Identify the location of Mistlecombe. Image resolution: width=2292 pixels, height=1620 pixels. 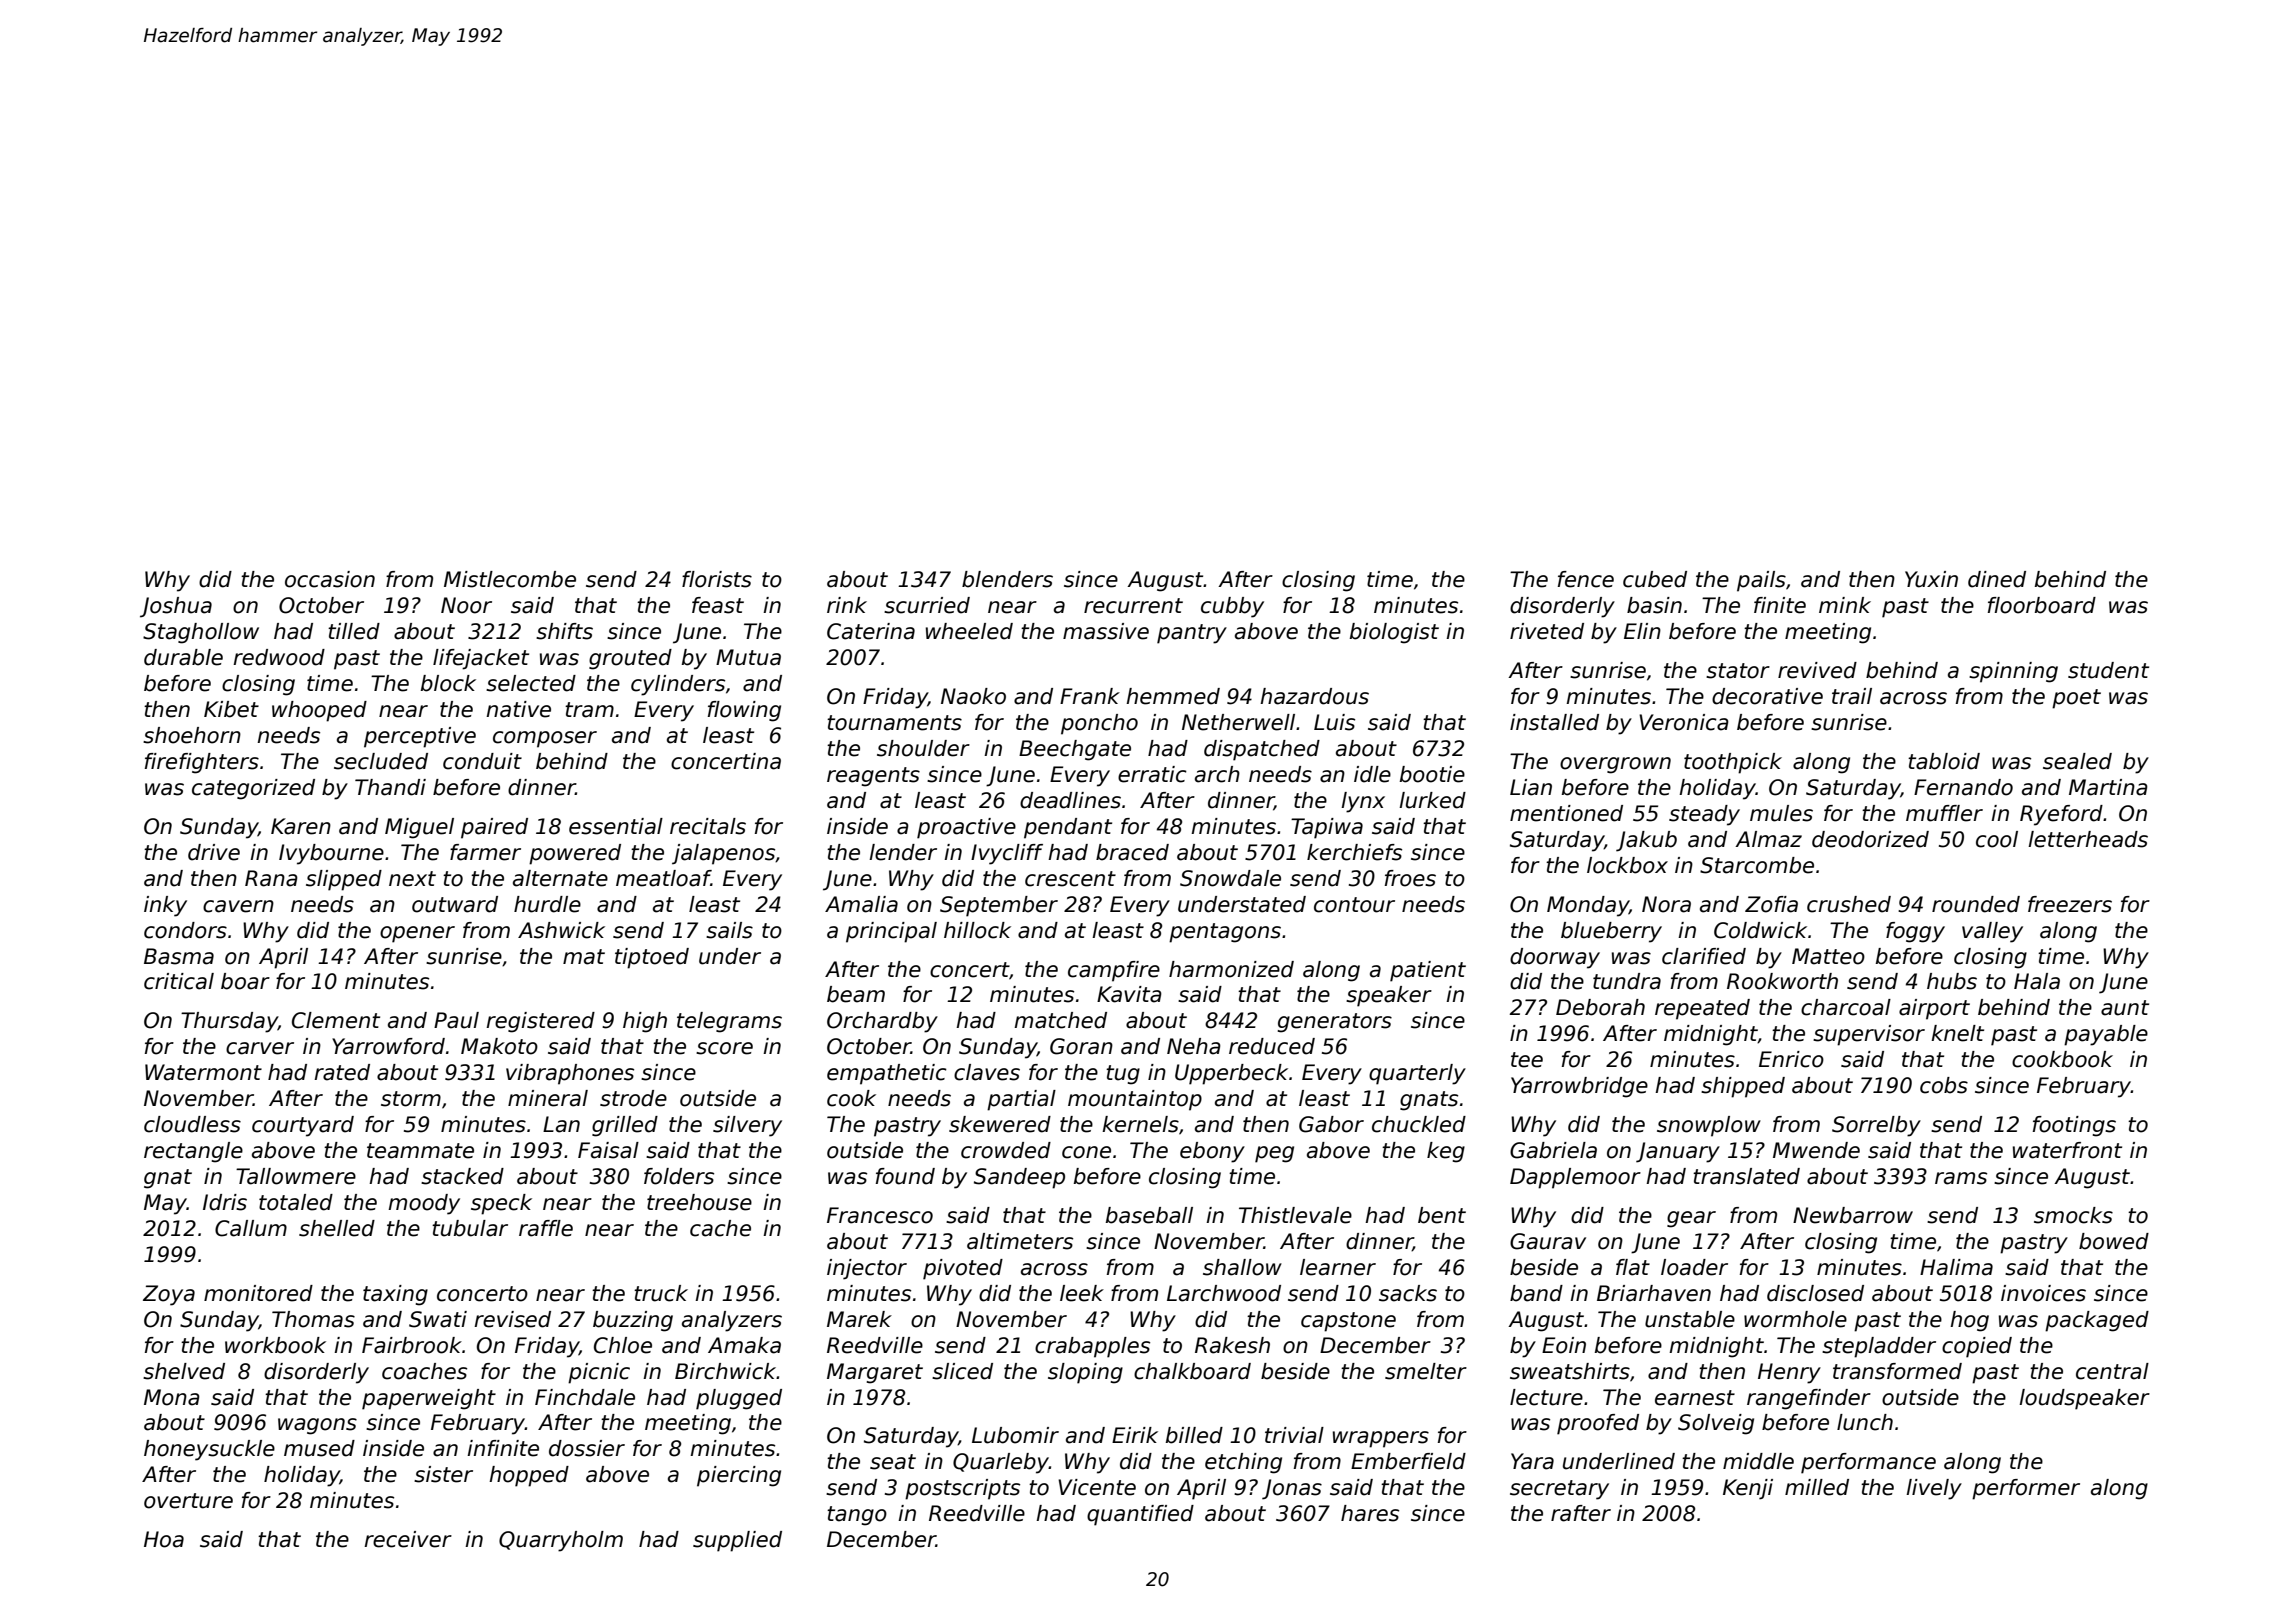
(510, 579).
